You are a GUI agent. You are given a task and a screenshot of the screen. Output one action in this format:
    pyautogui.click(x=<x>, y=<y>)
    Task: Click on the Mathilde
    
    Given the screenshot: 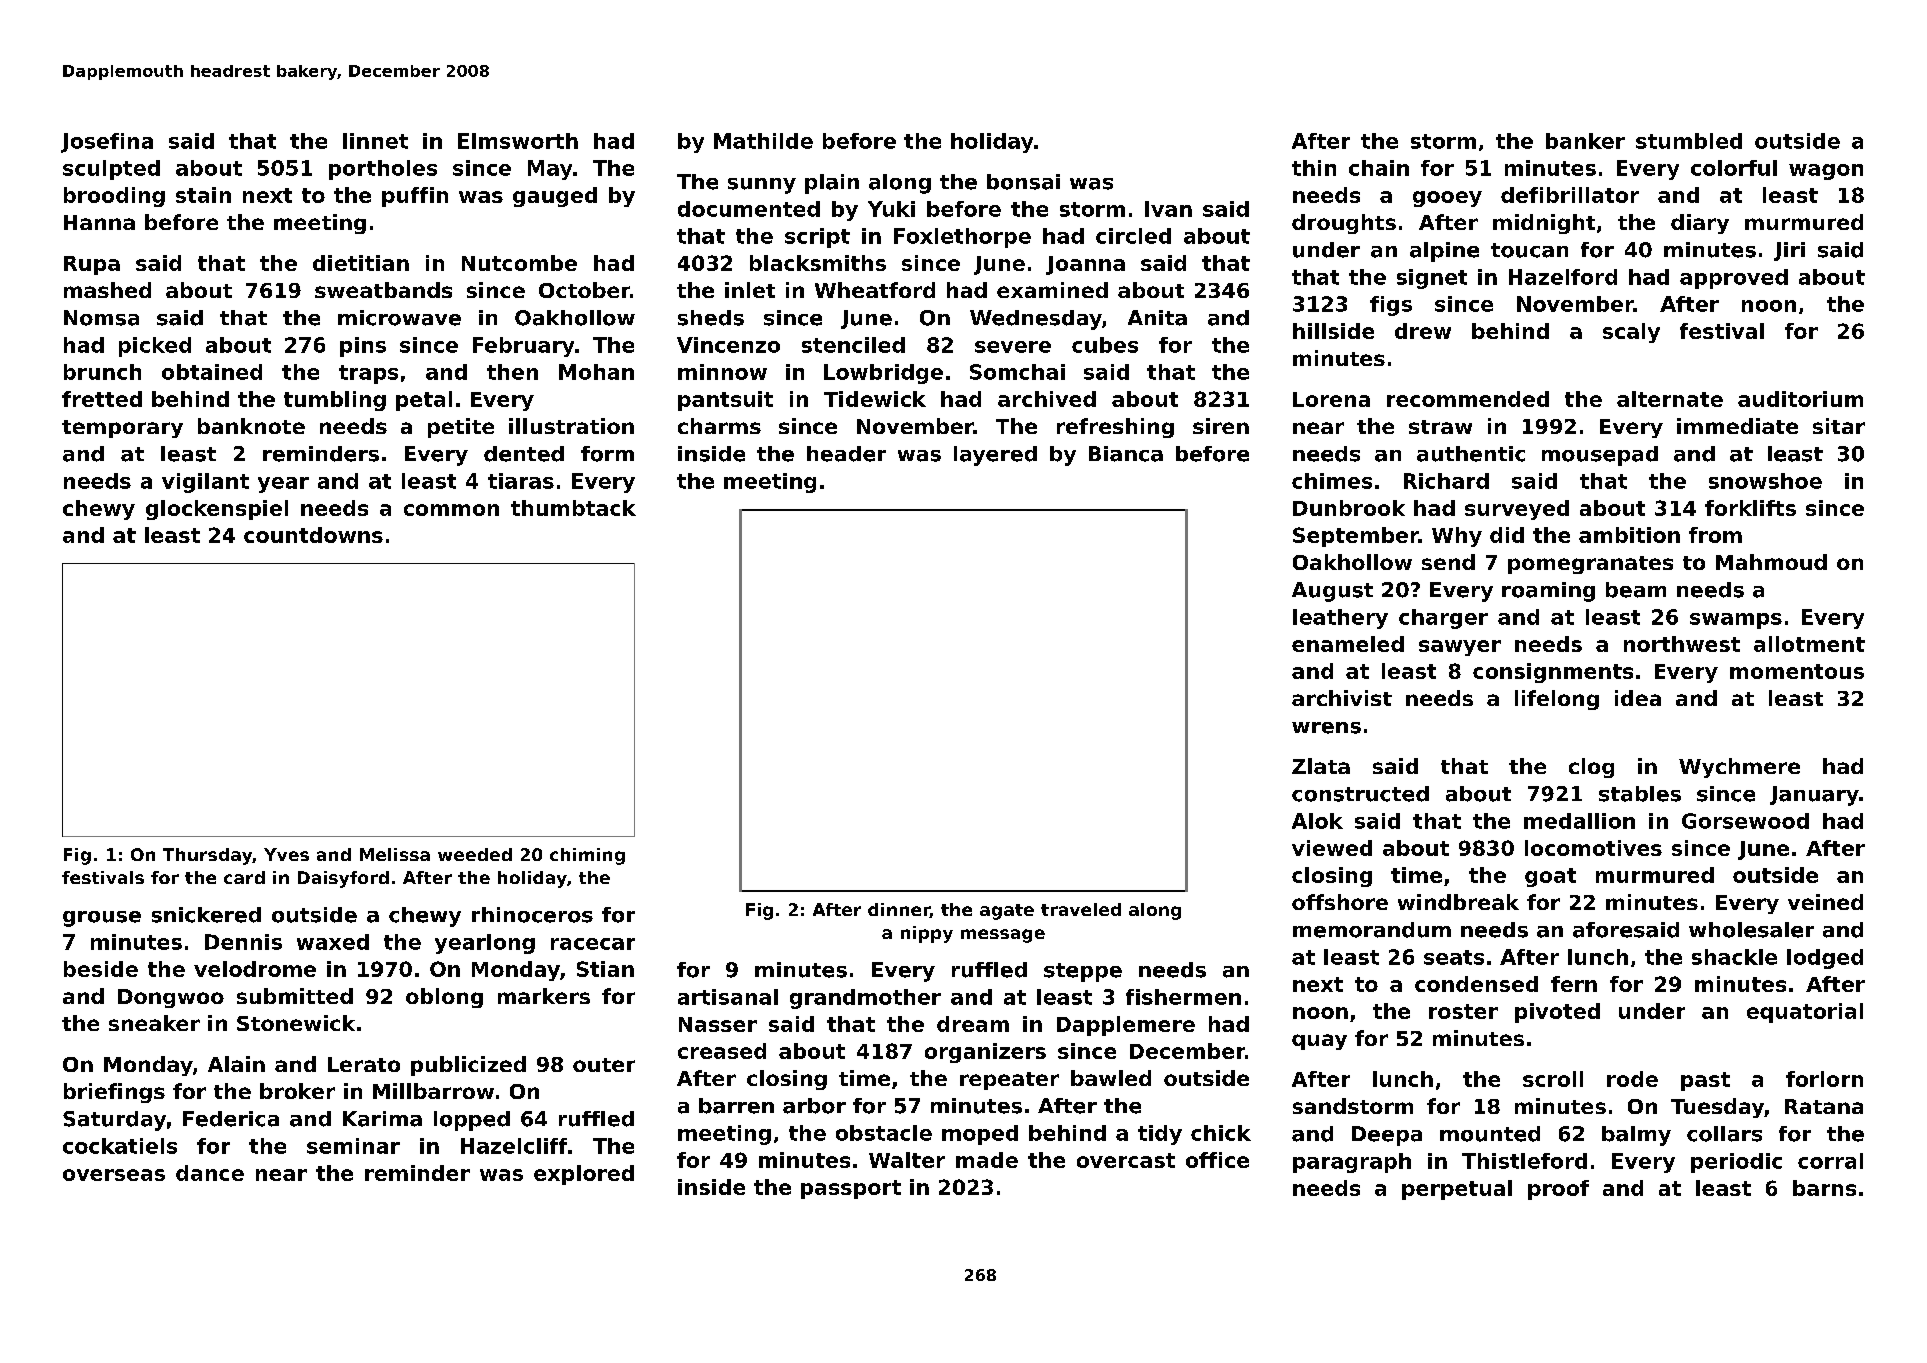 What is the action you would take?
    pyautogui.click(x=763, y=141)
